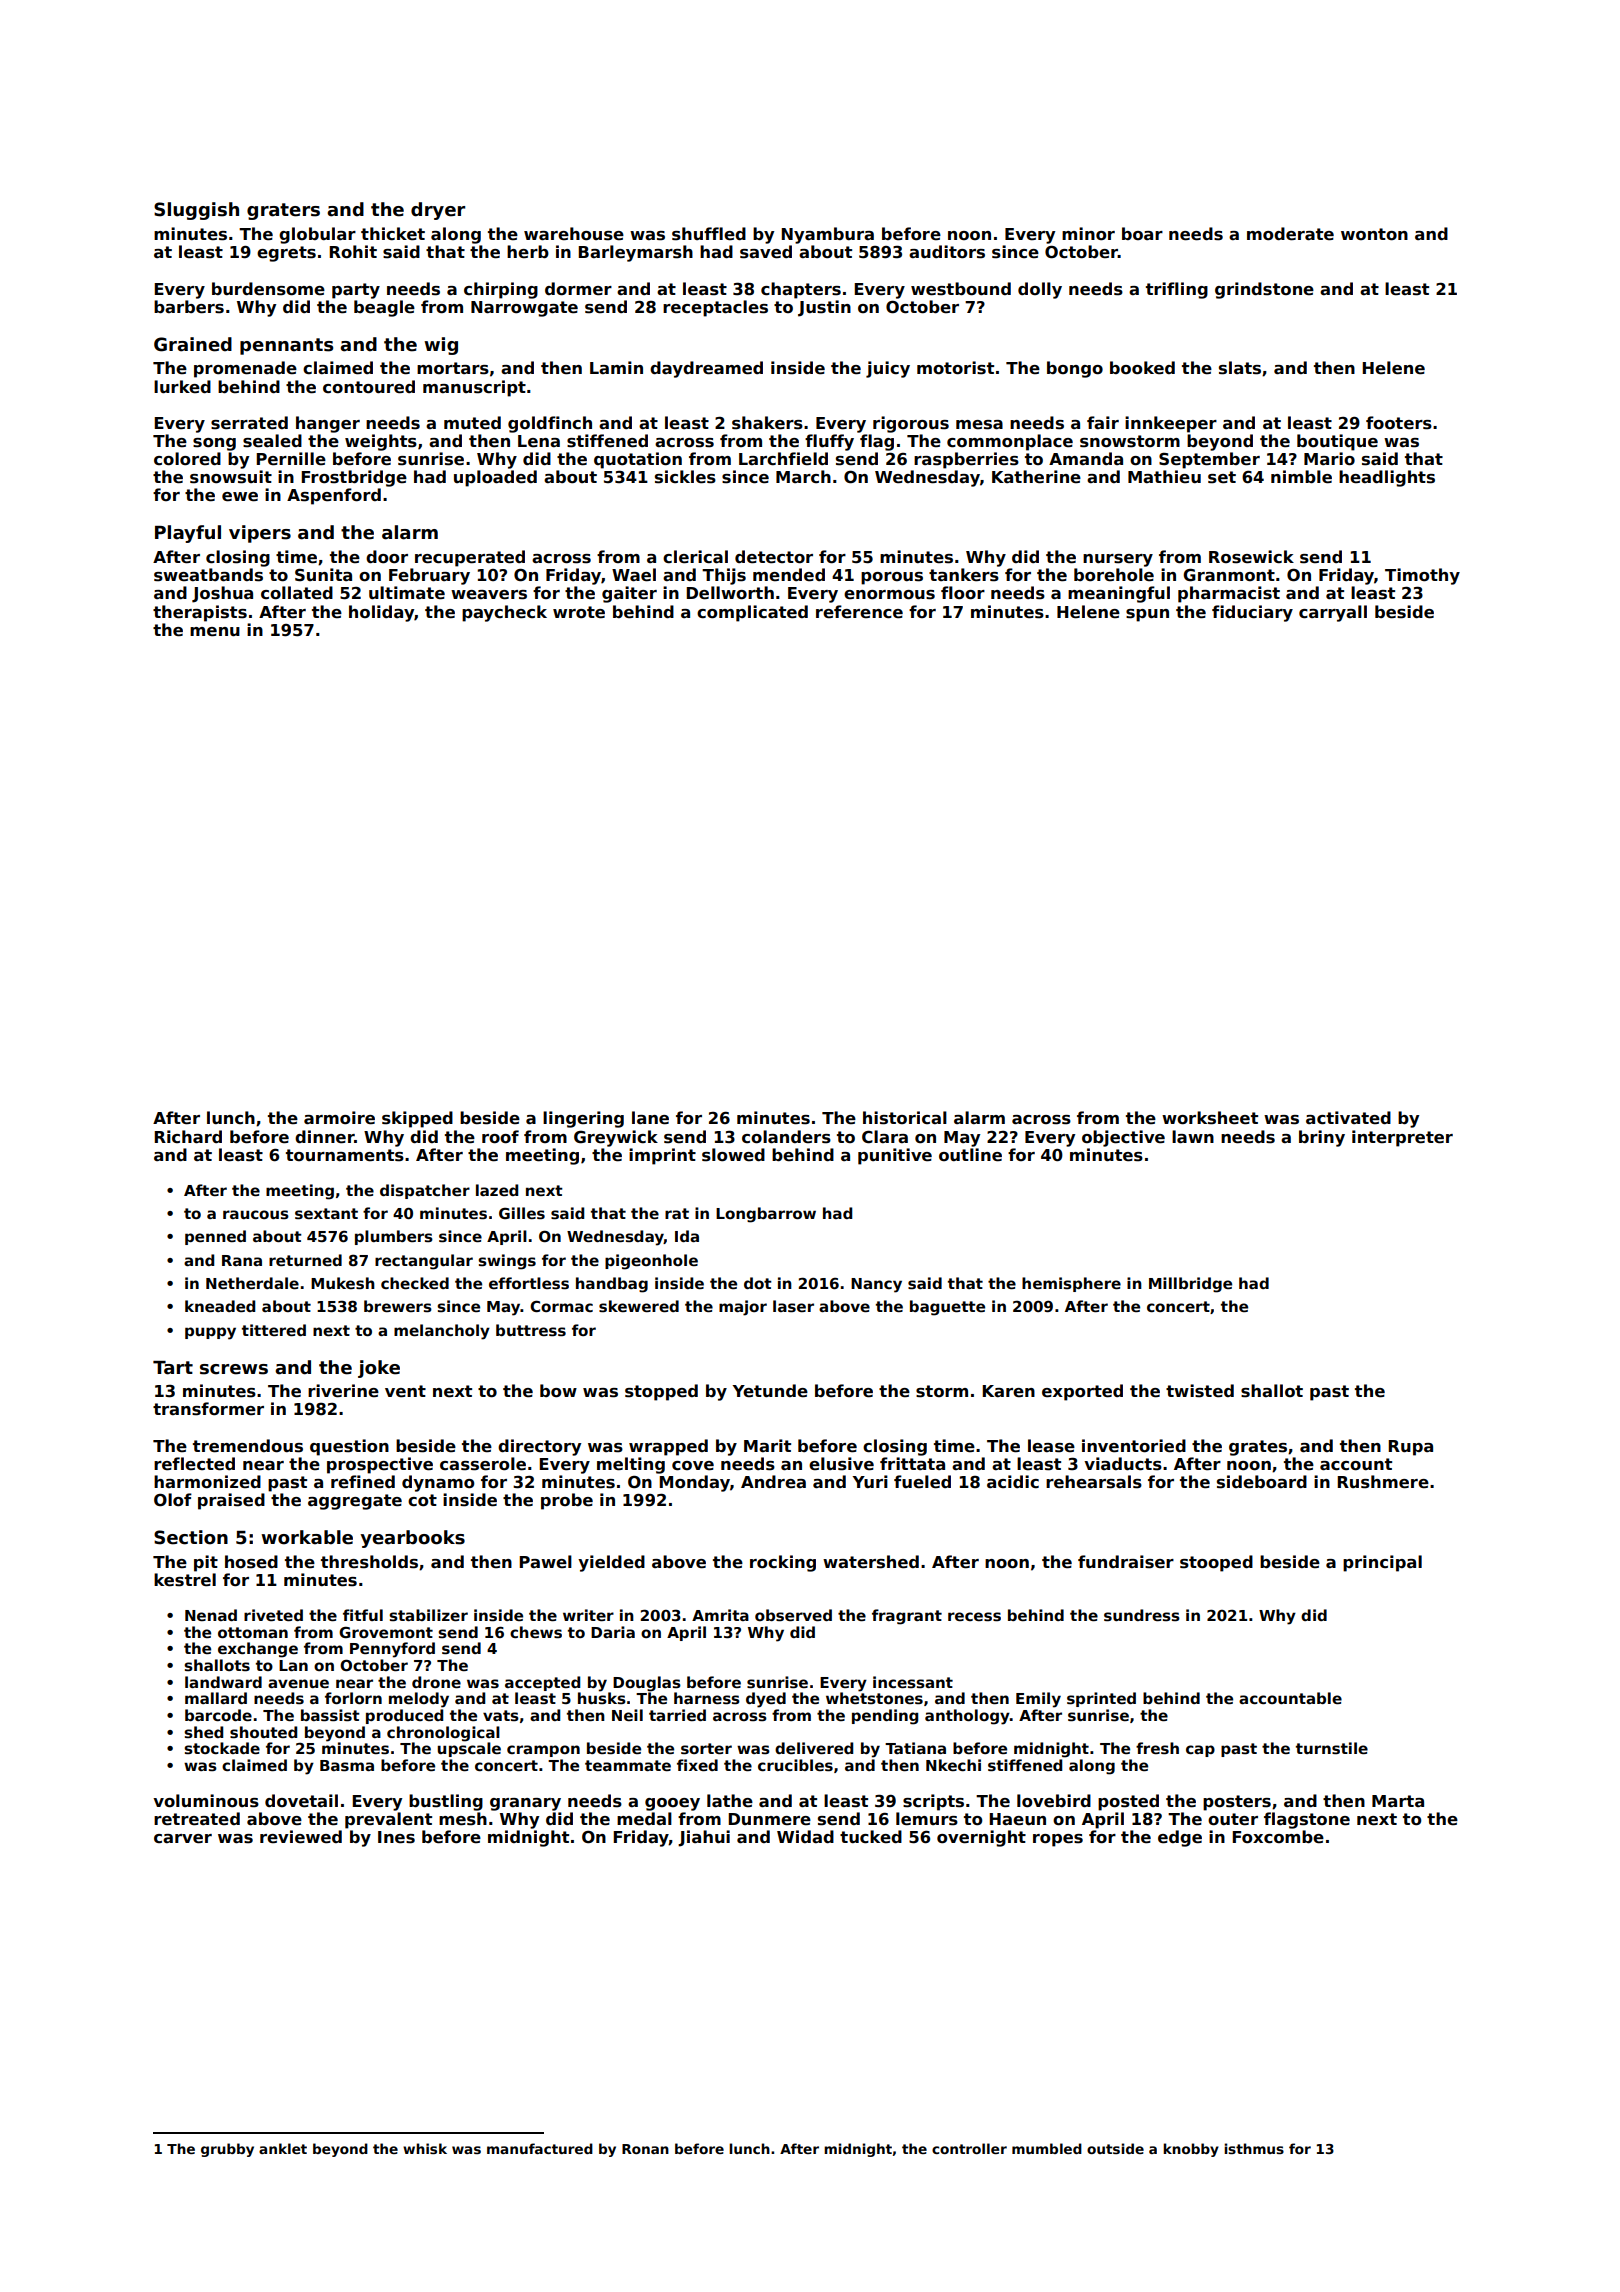  What do you see at coordinates (602, 1698) in the screenshot?
I see `husks` at bounding box center [602, 1698].
